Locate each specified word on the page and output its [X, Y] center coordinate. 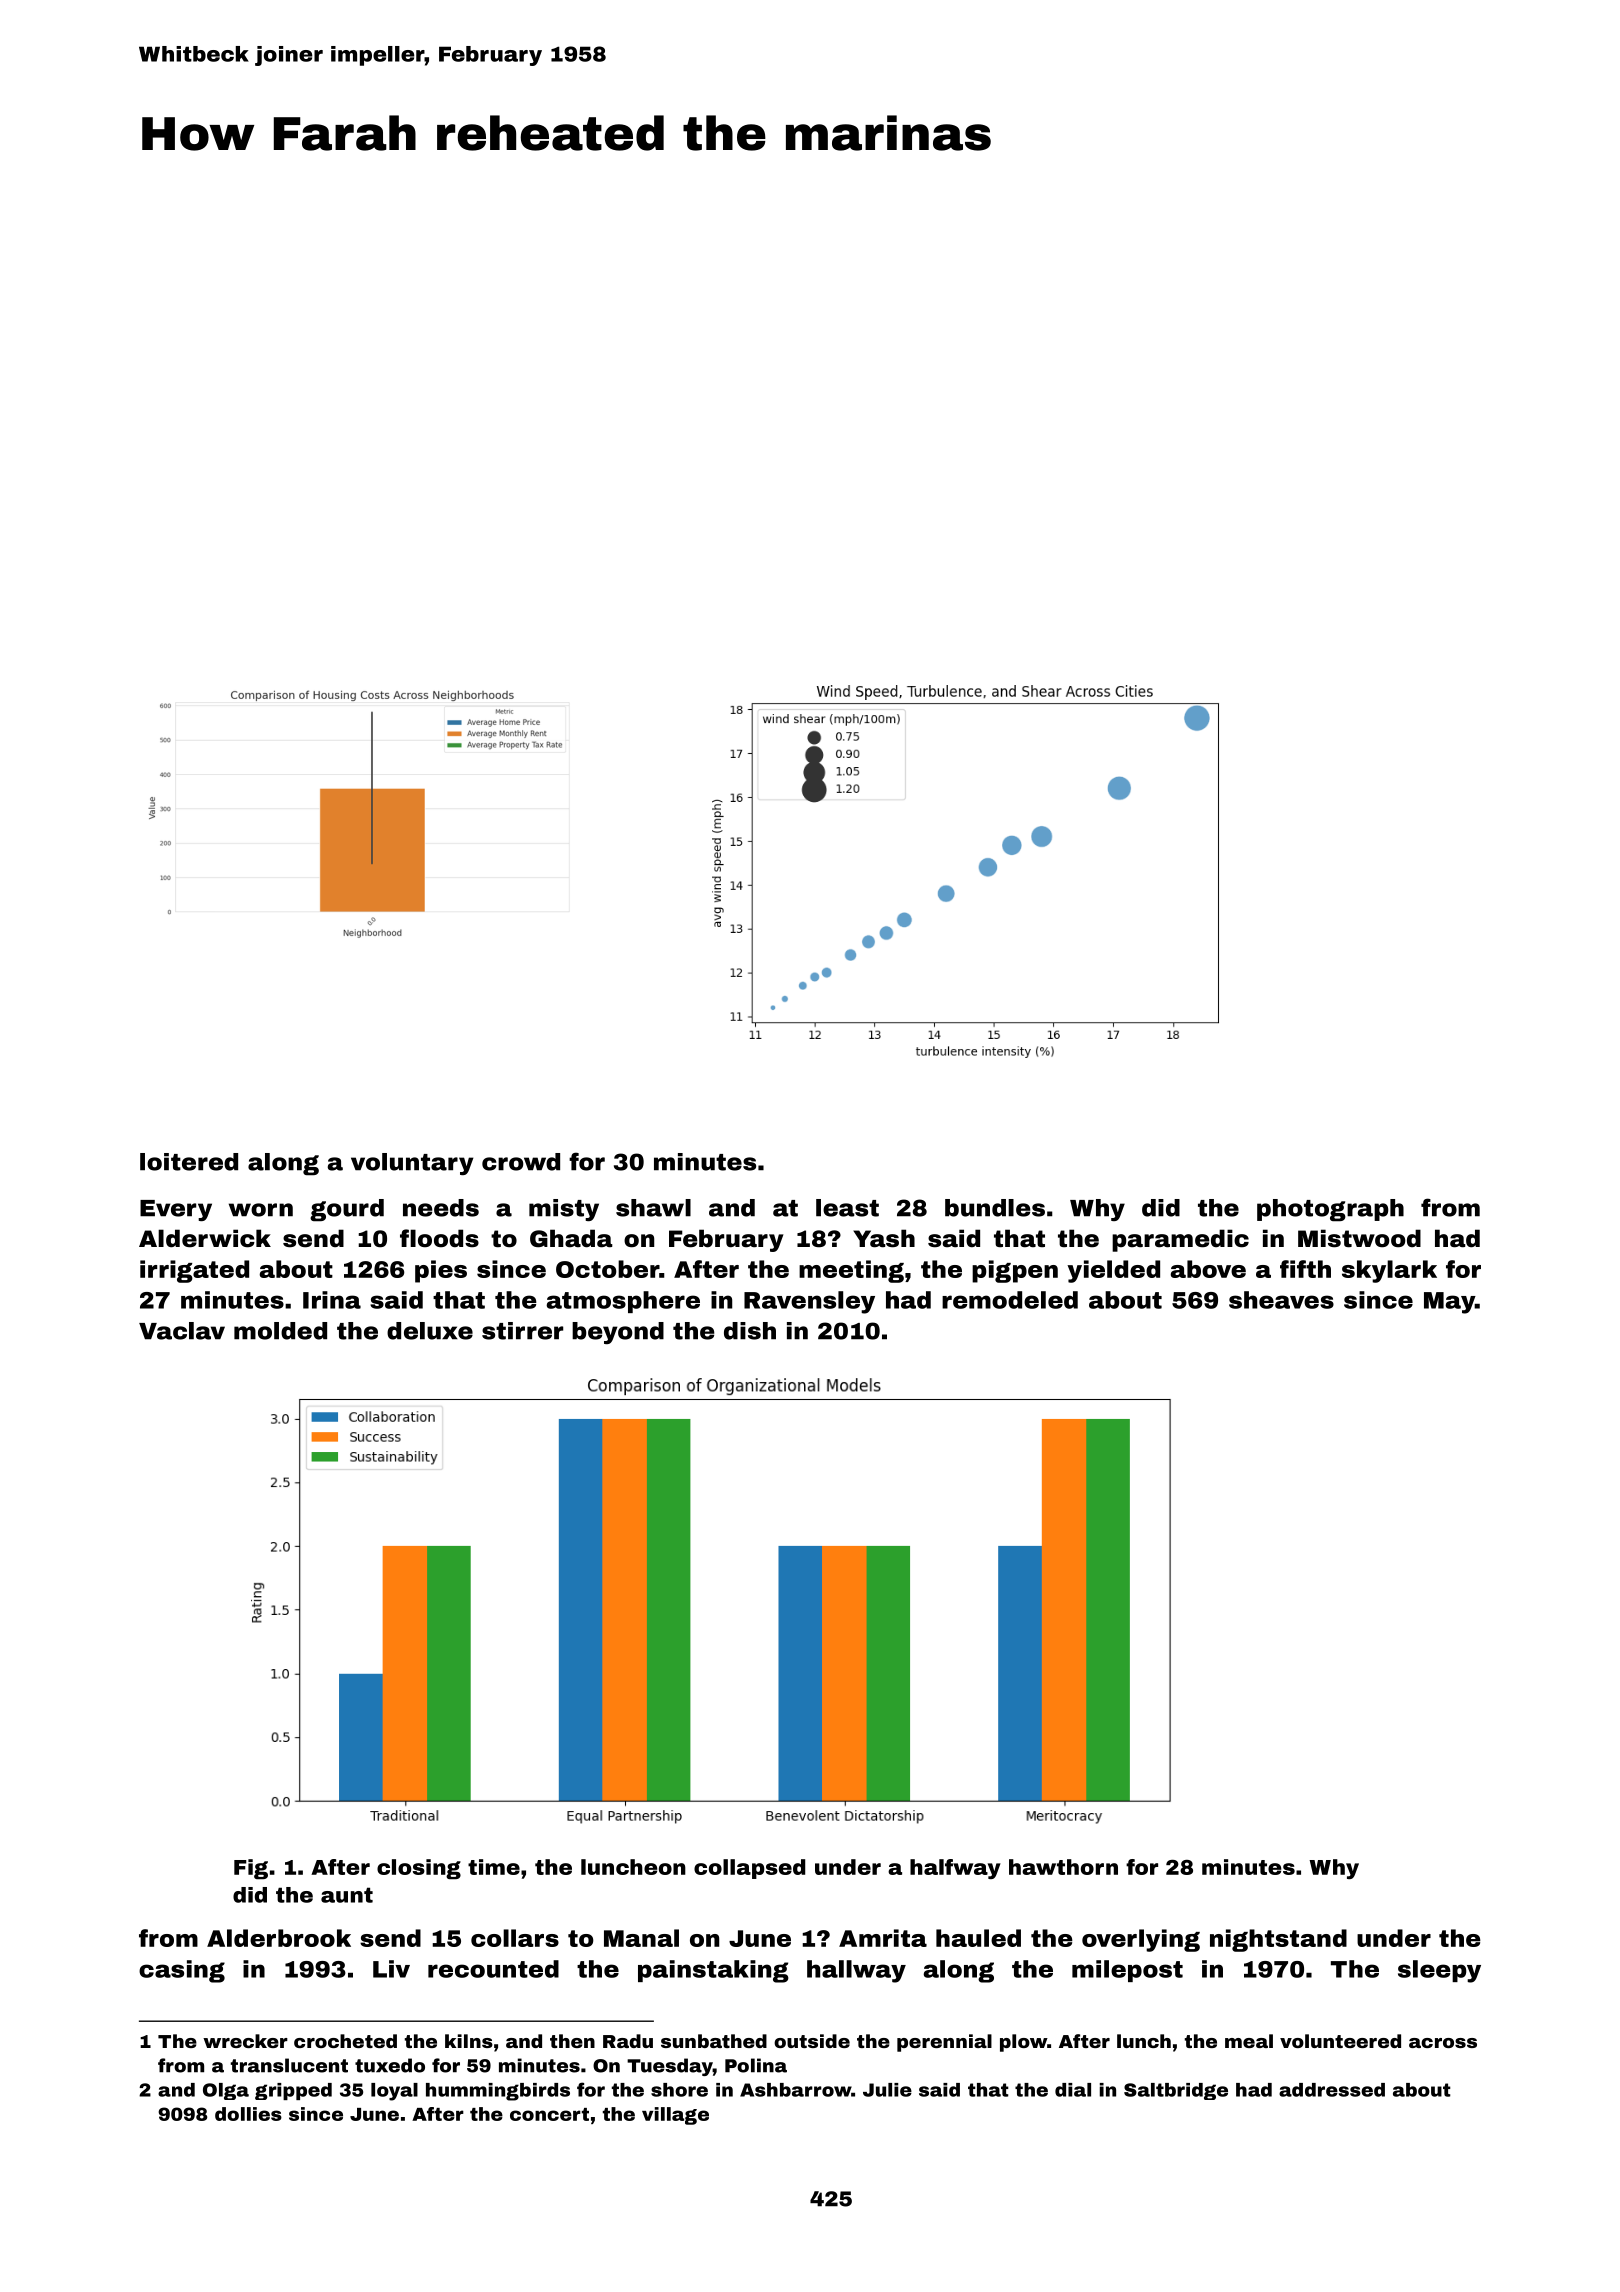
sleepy [1439, 1971]
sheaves [1281, 1300]
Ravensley [809, 1302]
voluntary [412, 1164]
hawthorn [1063, 1867]
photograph [1330, 1210]
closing [419, 1869]
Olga [226, 2091]
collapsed [749, 1869]
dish [750, 1331]
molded [280, 1331]
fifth [1305, 1269]
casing [182, 1971]
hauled [978, 1938]
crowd [521, 1162]
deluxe [430, 1331]
